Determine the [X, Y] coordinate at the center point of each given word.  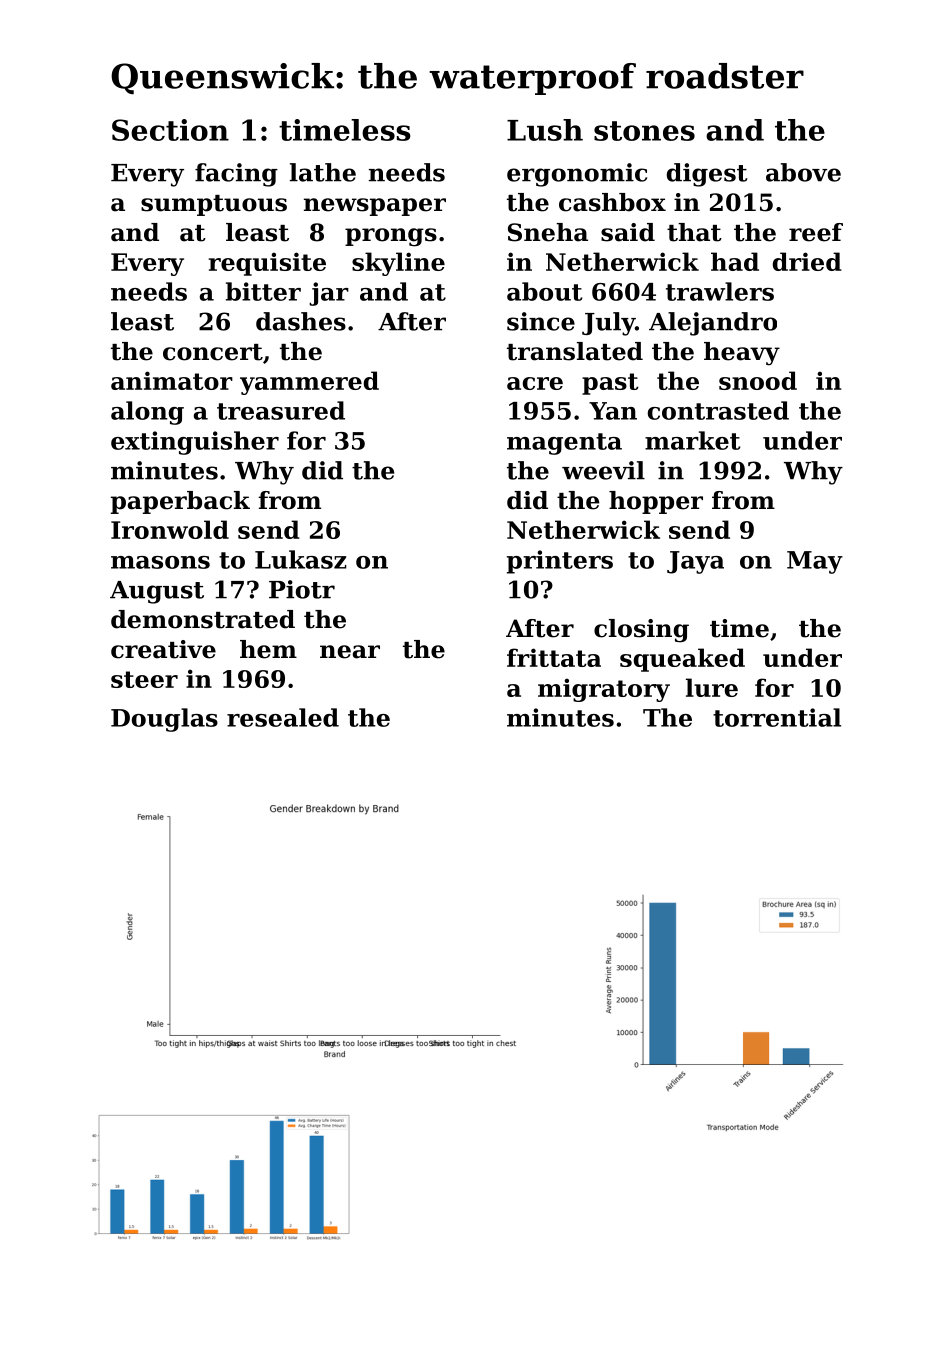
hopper [656, 502]
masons [160, 562]
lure [712, 687]
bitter [263, 291]
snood [758, 380]
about [544, 291]
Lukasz [300, 559]
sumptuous [214, 205]
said [628, 232]
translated [575, 351]
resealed [283, 717]
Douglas [164, 720]
